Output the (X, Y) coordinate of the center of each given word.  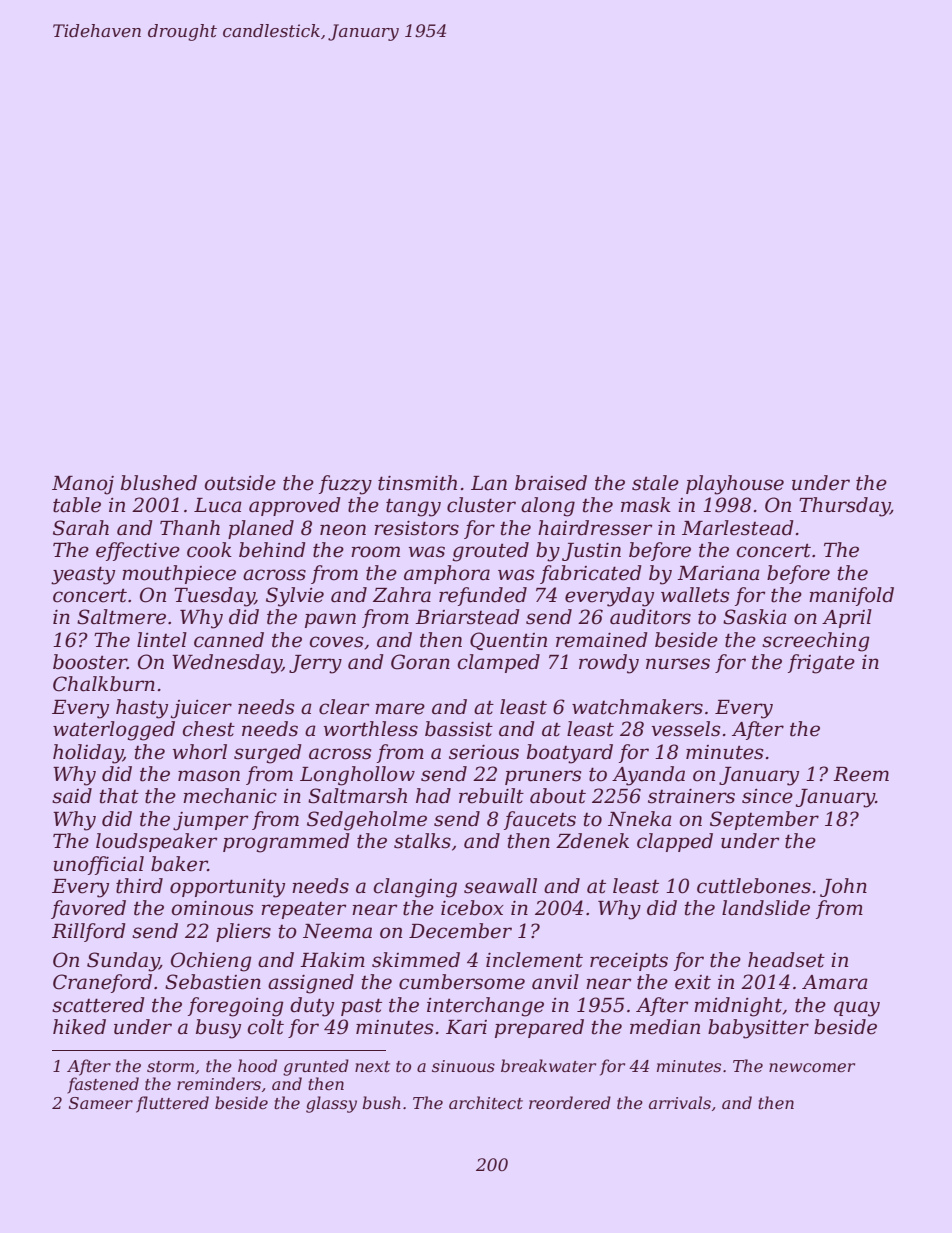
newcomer (812, 1067)
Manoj (83, 485)
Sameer (101, 1103)
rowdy (609, 664)
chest (209, 729)
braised (551, 483)
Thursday (844, 507)
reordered (570, 1102)
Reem (861, 774)
